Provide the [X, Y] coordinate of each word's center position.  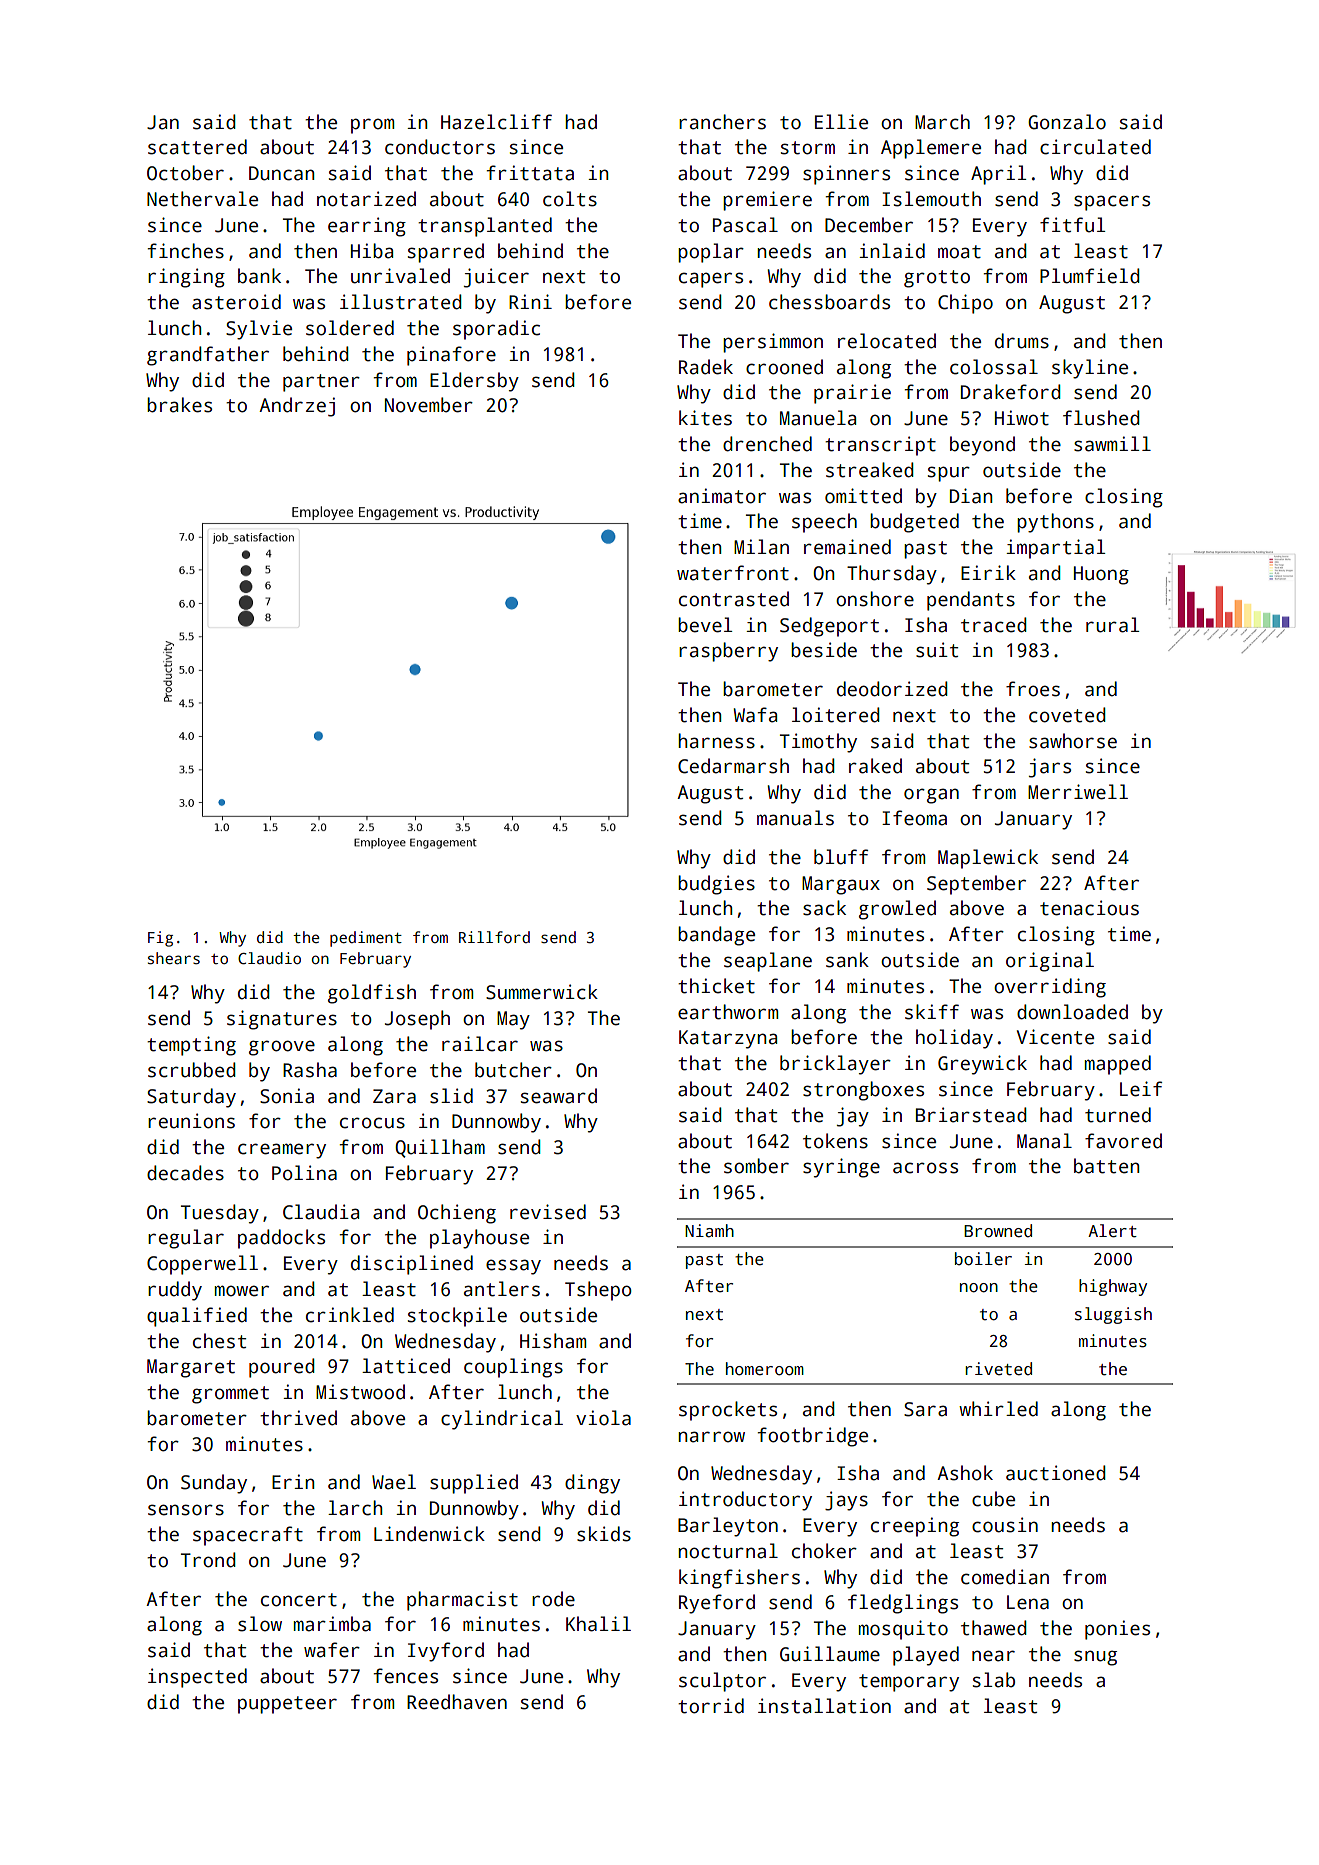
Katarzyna [728, 1039]
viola [603, 1418]
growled [897, 910]
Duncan [282, 173]
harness [716, 741]
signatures [282, 1020]
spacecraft [248, 1536]
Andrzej [297, 407]
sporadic [496, 330]
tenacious [1089, 908]
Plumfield [1090, 276]
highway [1113, 1287]
